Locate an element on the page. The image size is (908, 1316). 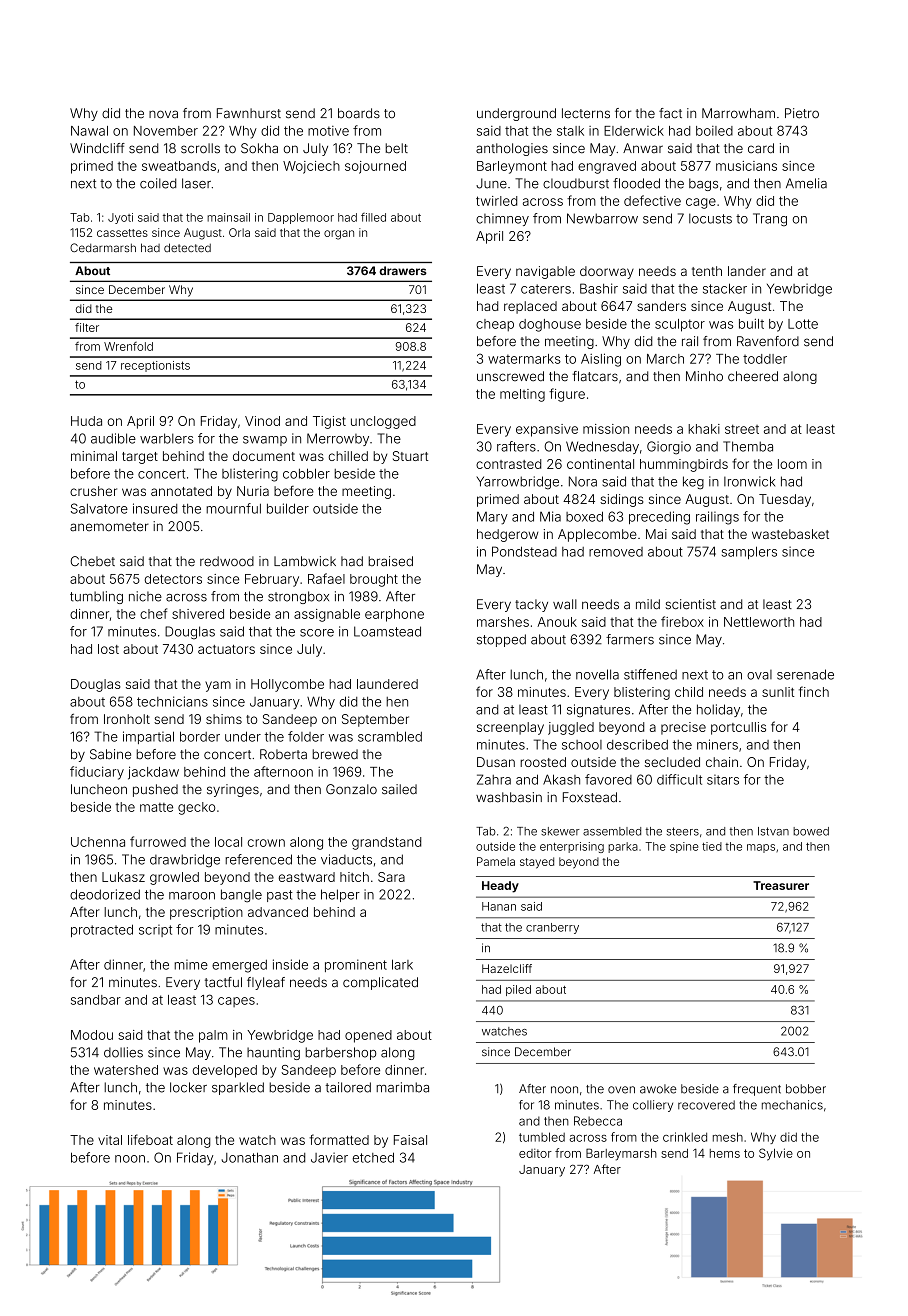
Treasurer is located at coordinates (781, 885).
